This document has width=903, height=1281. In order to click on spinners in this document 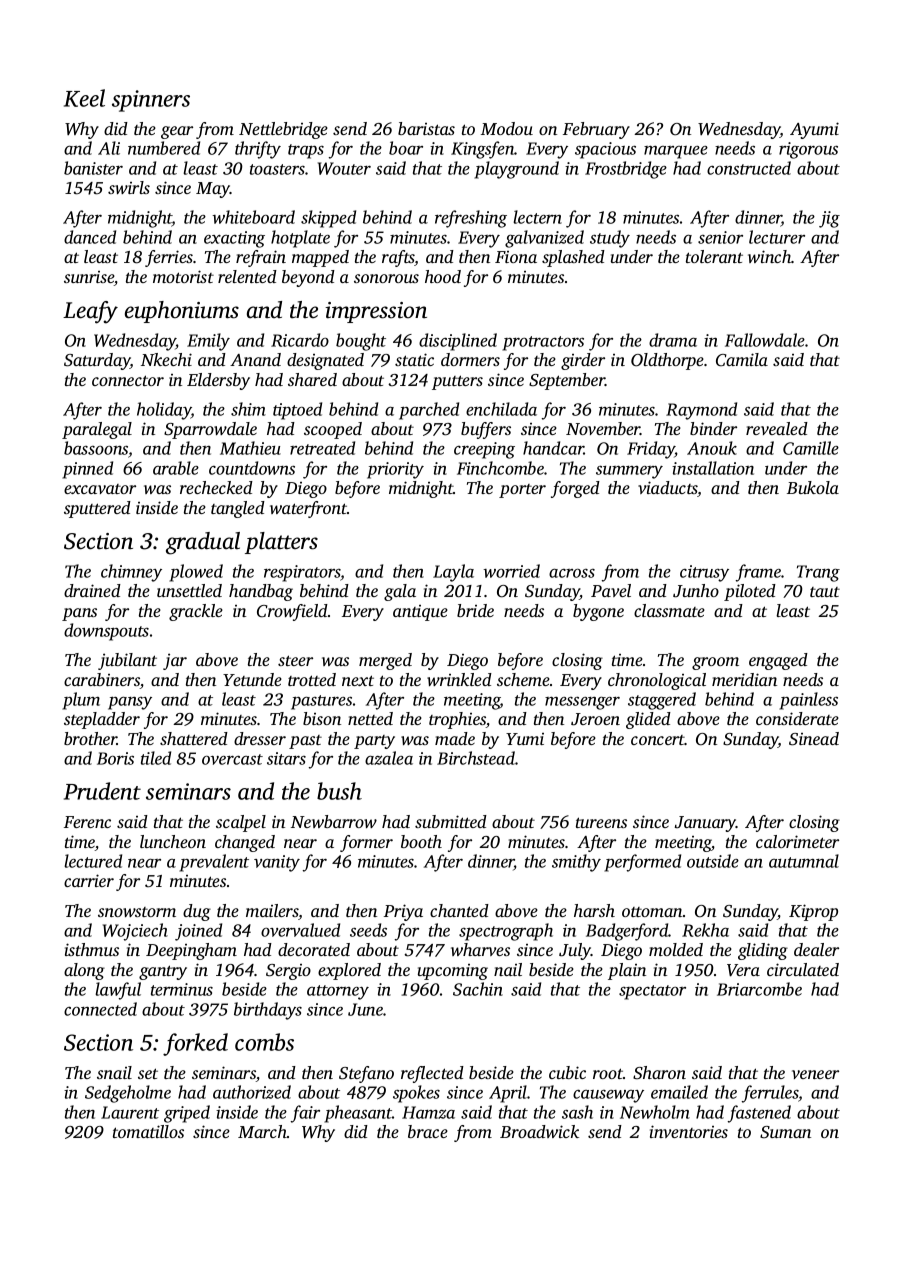, I will do `click(151, 101)`.
